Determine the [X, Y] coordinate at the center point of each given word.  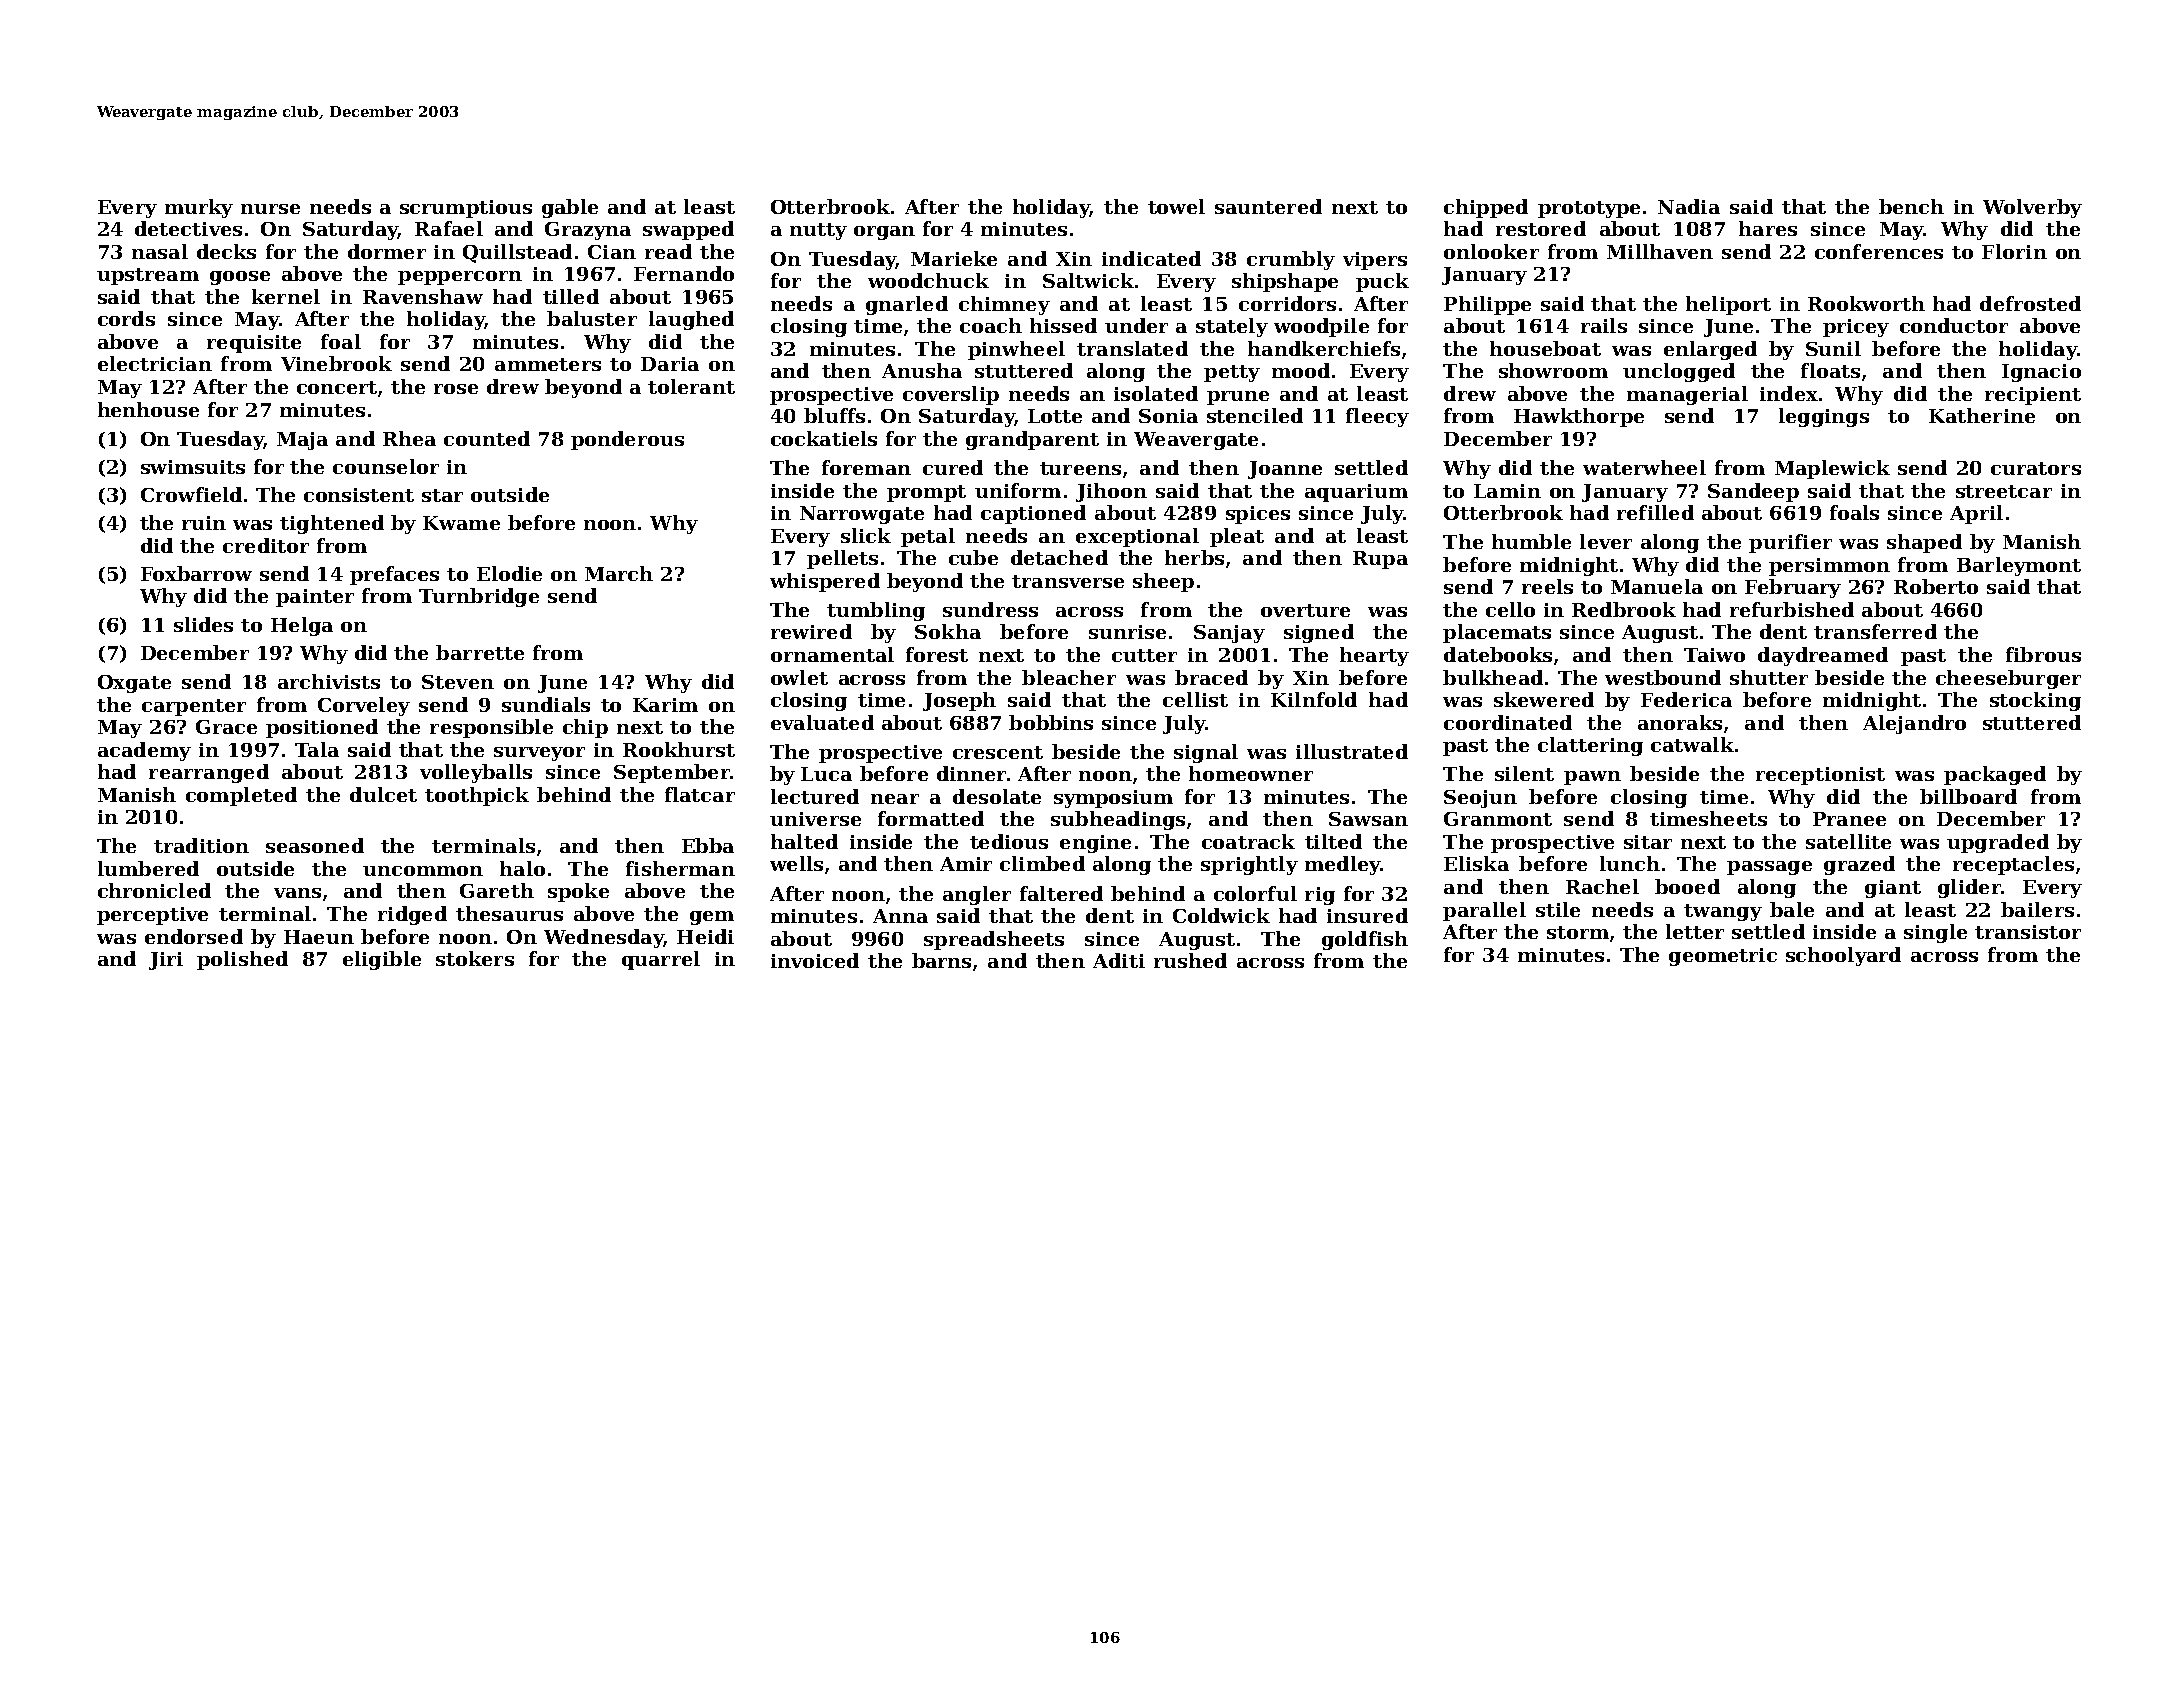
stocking [2035, 701]
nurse [270, 209]
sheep [1163, 582]
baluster [592, 318]
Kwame [461, 523]
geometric [1723, 957]
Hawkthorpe [1579, 417]
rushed [1190, 960]
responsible [491, 728]
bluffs [834, 415]
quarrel [661, 960]
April [1976, 514]
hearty [1374, 656]
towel [1176, 206]
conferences [1879, 251]
